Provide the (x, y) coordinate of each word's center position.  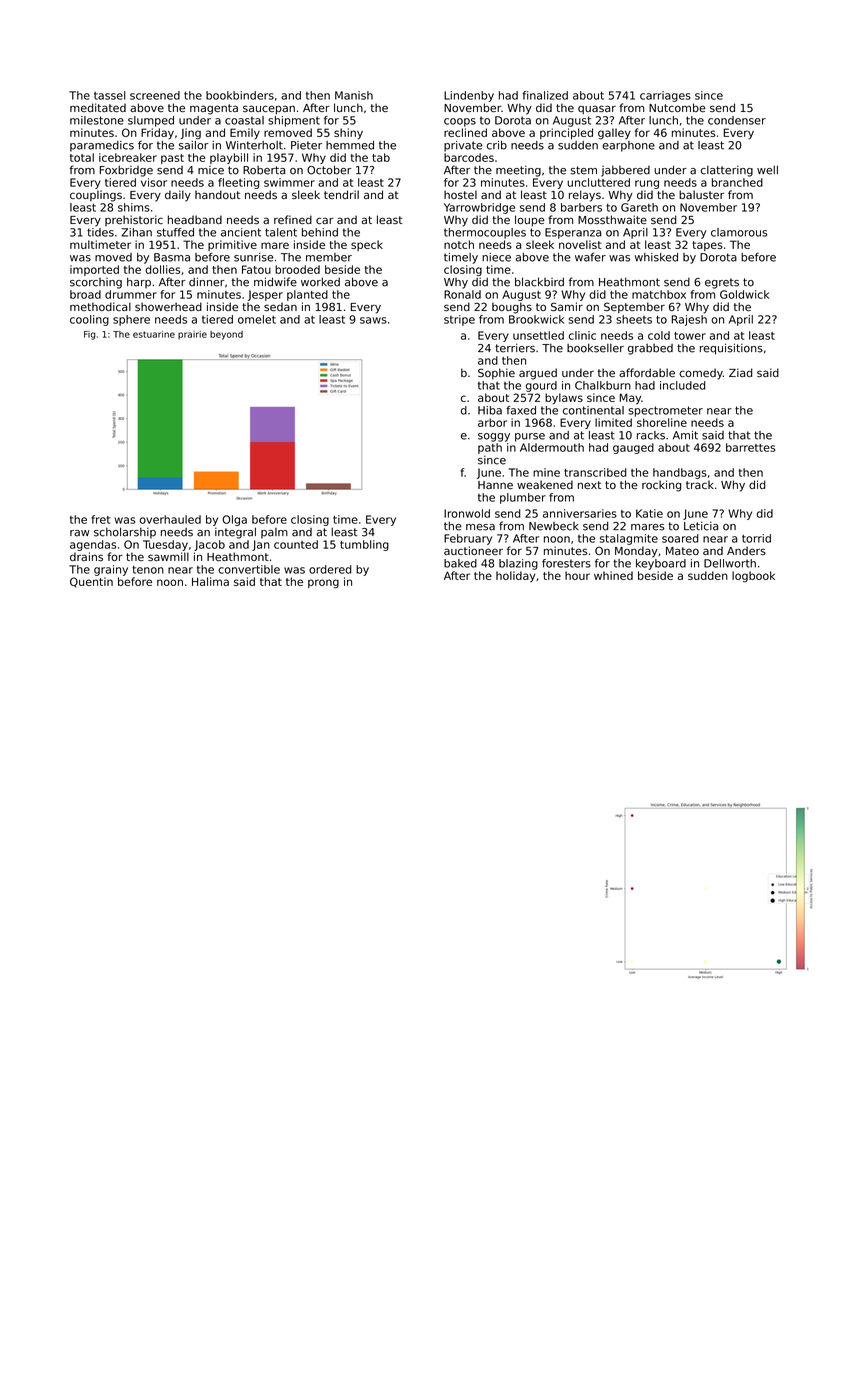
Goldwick (744, 294)
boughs (512, 308)
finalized (545, 95)
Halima (210, 581)
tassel (110, 95)
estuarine (154, 334)
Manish (354, 95)
